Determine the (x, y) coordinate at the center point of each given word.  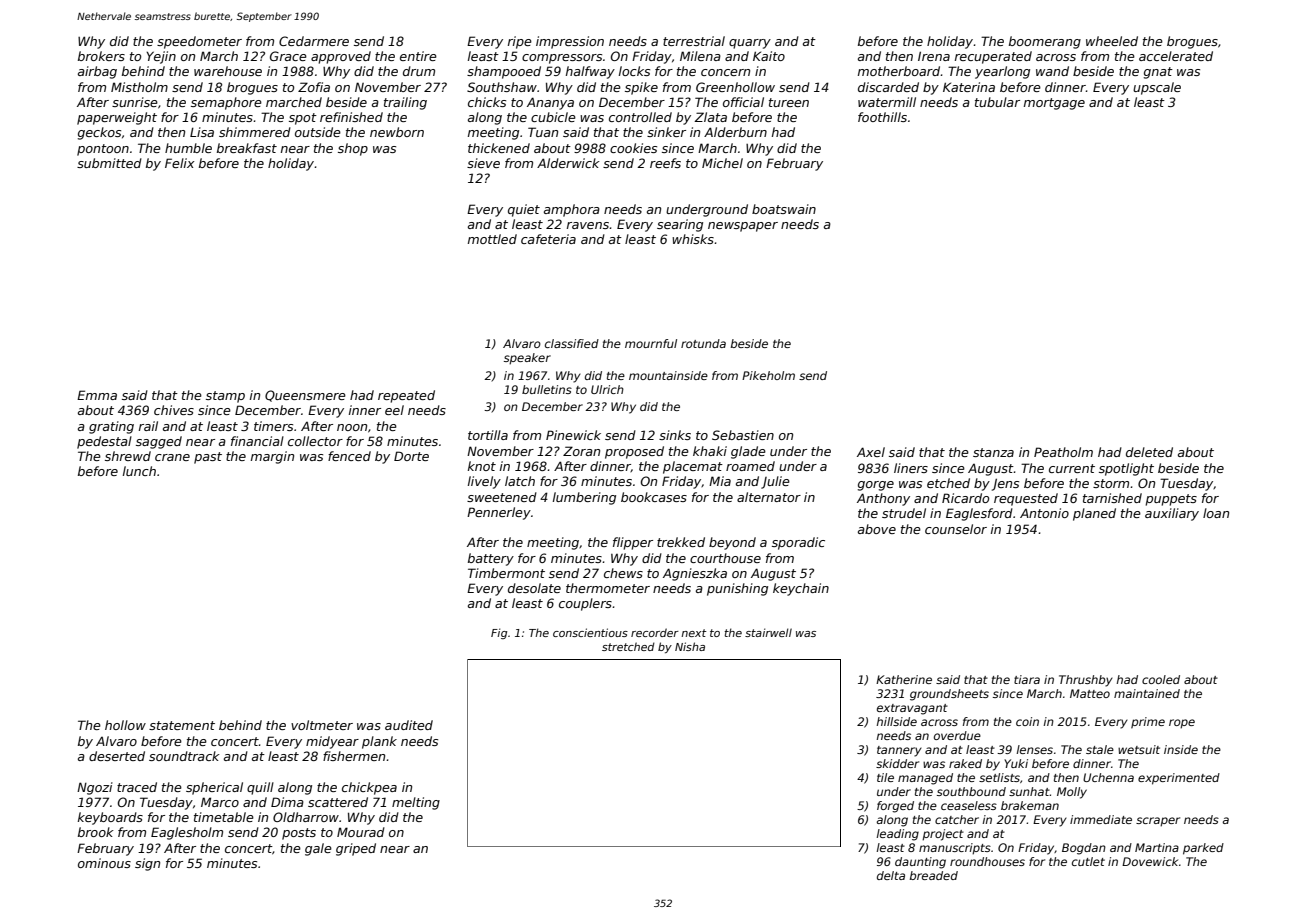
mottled (492, 239)
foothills (882, 117)
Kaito (769, 56)
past (208, 458)
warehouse (228, 71)
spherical (214, 788)
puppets (1171, 500)
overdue (957, 735)
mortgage (1054, 104)
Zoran (581, 451)
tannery (899, 751)
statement (182, 725)
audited (409, 725)
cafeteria (548, 239)
